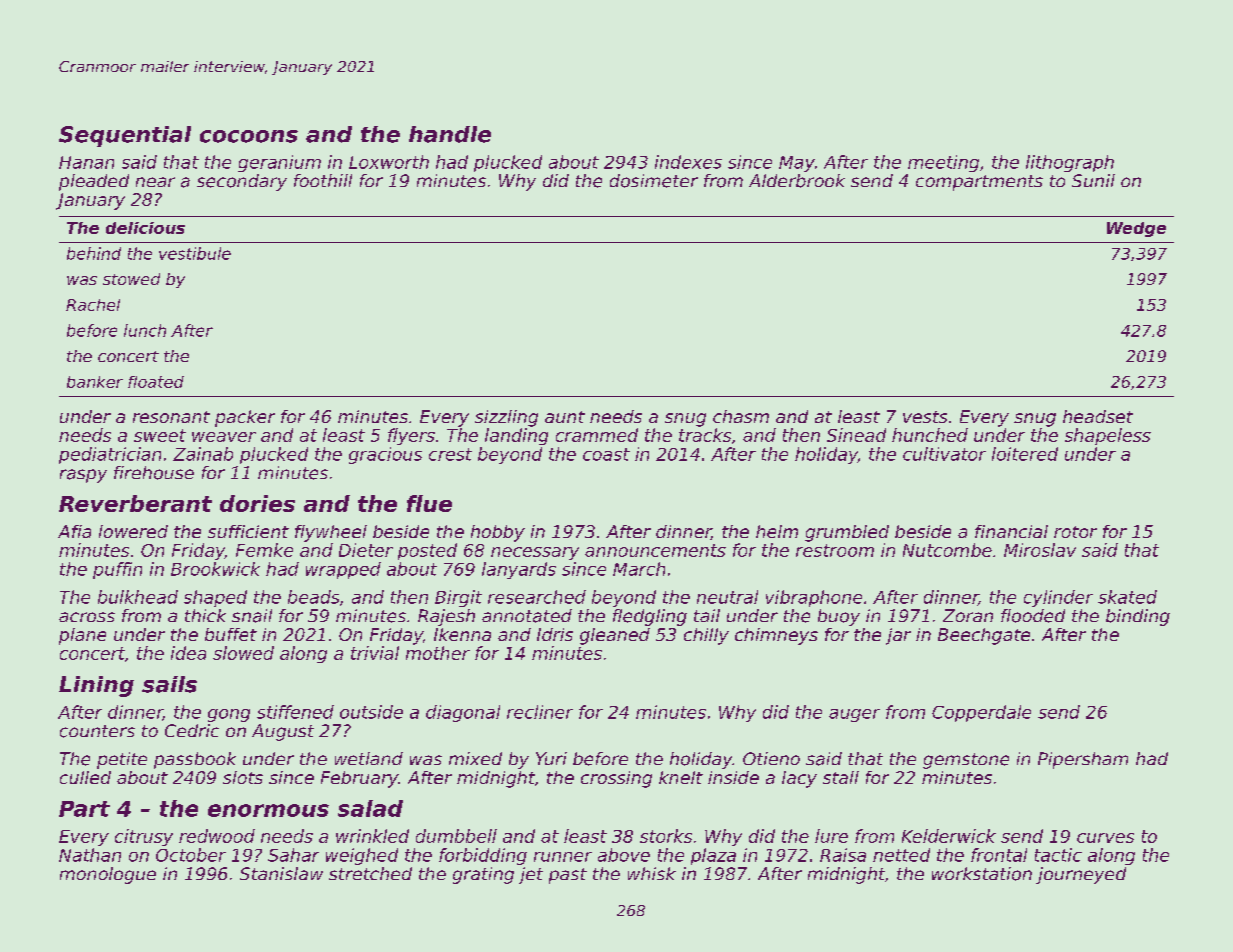 This screenshot has width=1233, height=952. I want to click on October, so click(191, 855).
